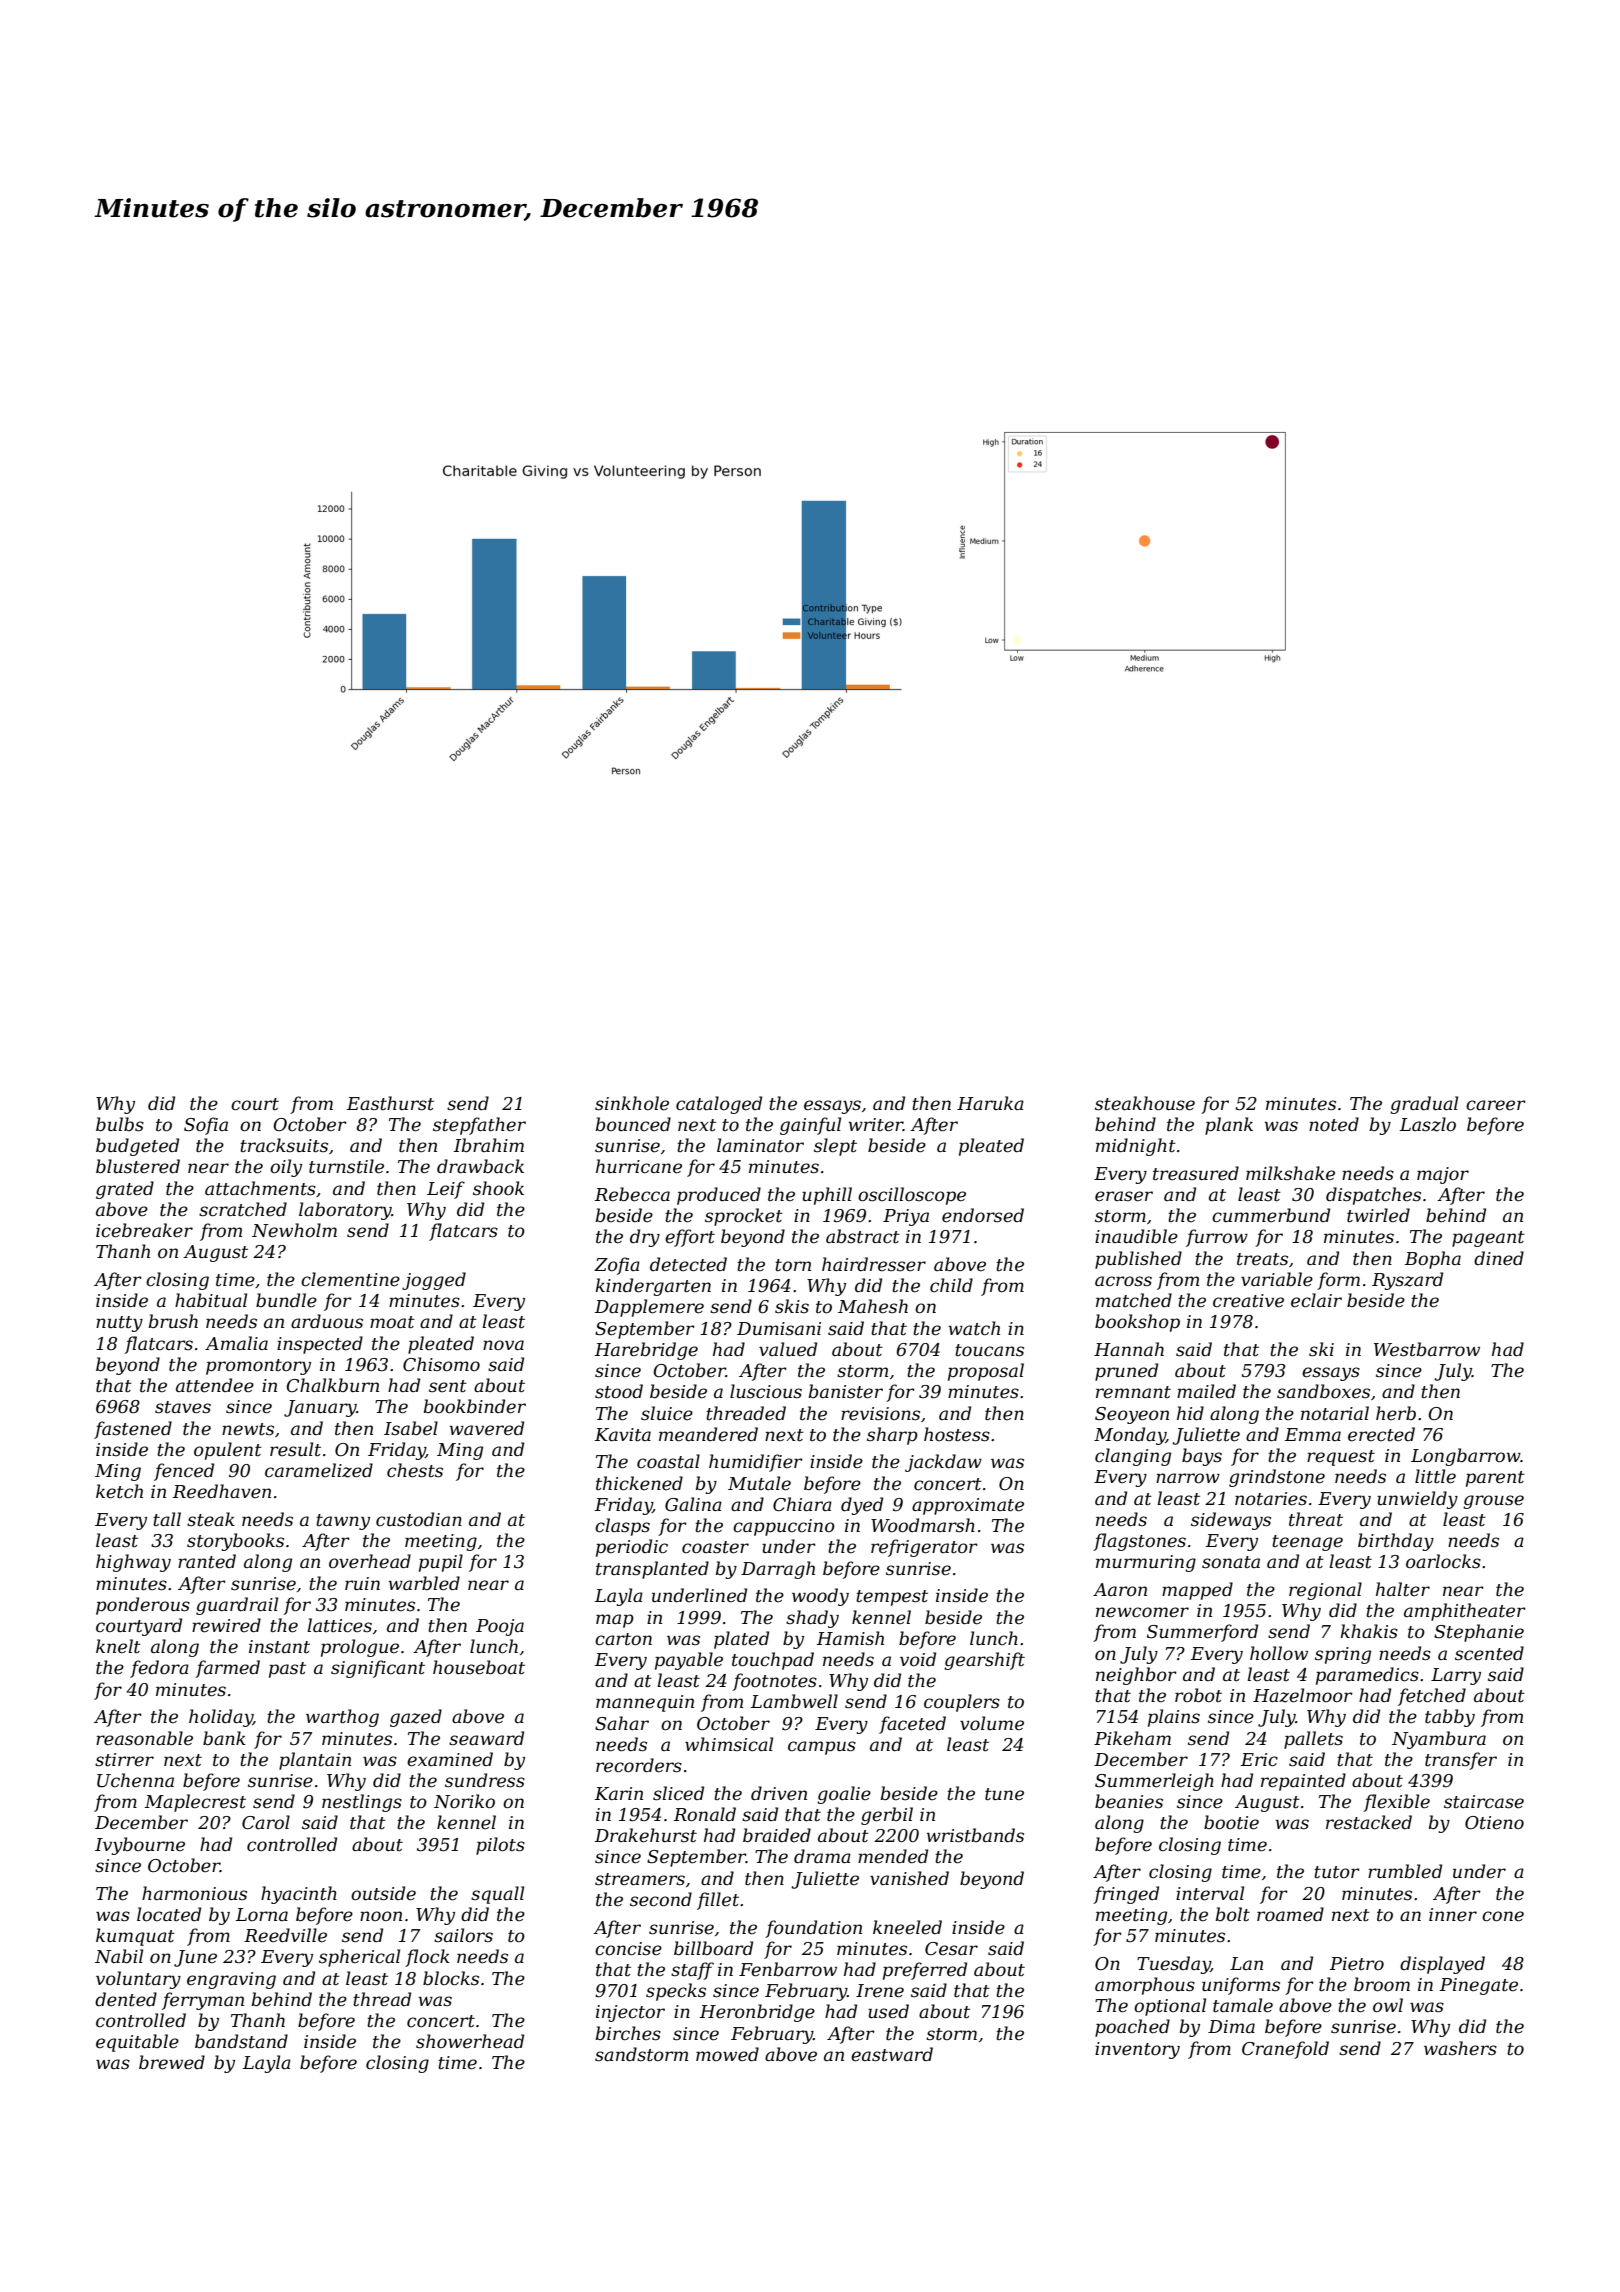  What do you see at coordinates (120, 1124) in the screenshot?
I see `bulbs` at bounding box center [120, 1124].
